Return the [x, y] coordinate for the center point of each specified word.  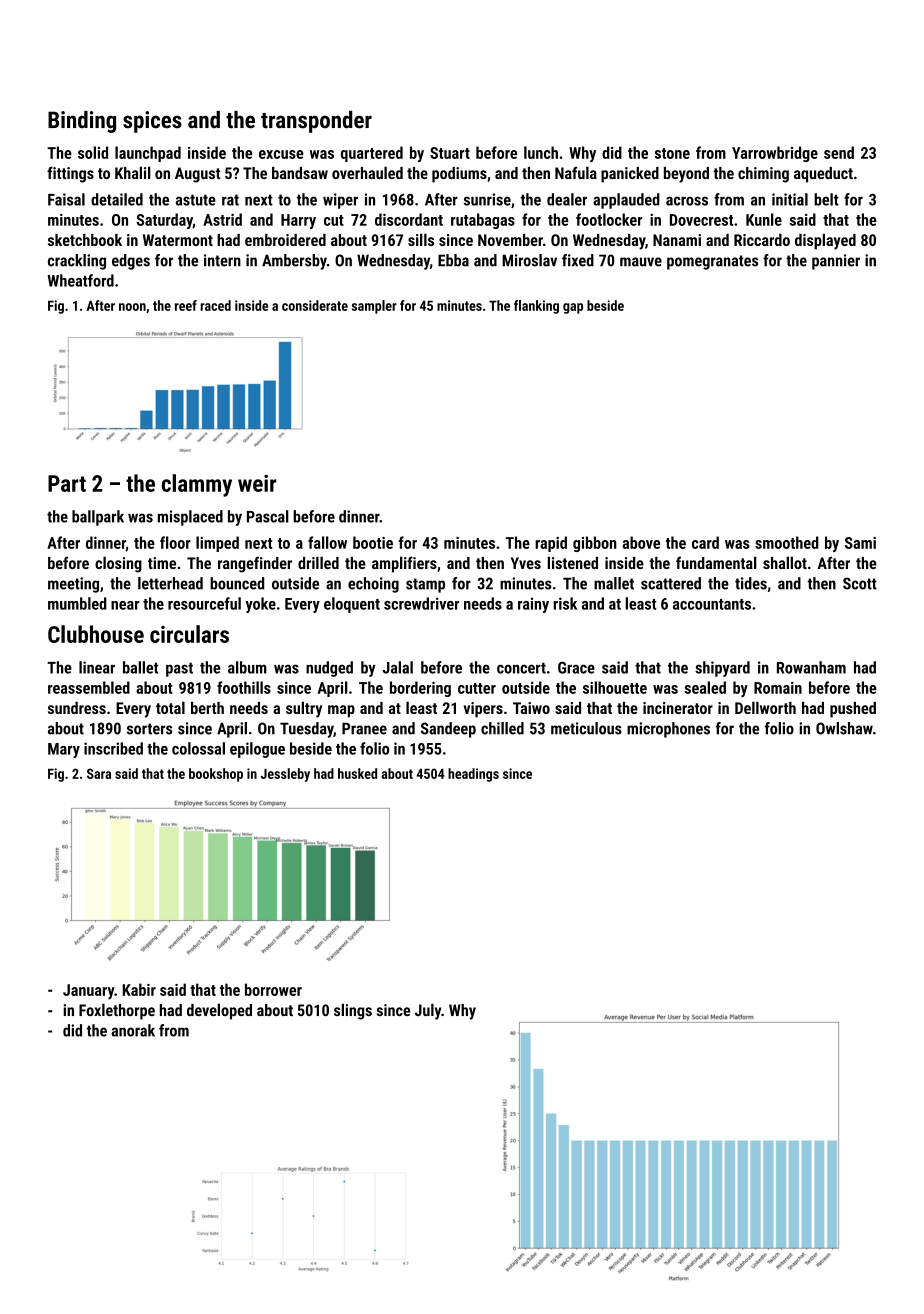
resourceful [204, 603]
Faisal [66, 199]
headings [473, 775]
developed [219, 1011]
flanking [536, 307]
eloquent [352, 605]
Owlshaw [844, 728]
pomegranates [712, 262]
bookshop [216, 775]
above [641, 542]
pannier [836, 262]
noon [132, 307]
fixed [578, 260]
